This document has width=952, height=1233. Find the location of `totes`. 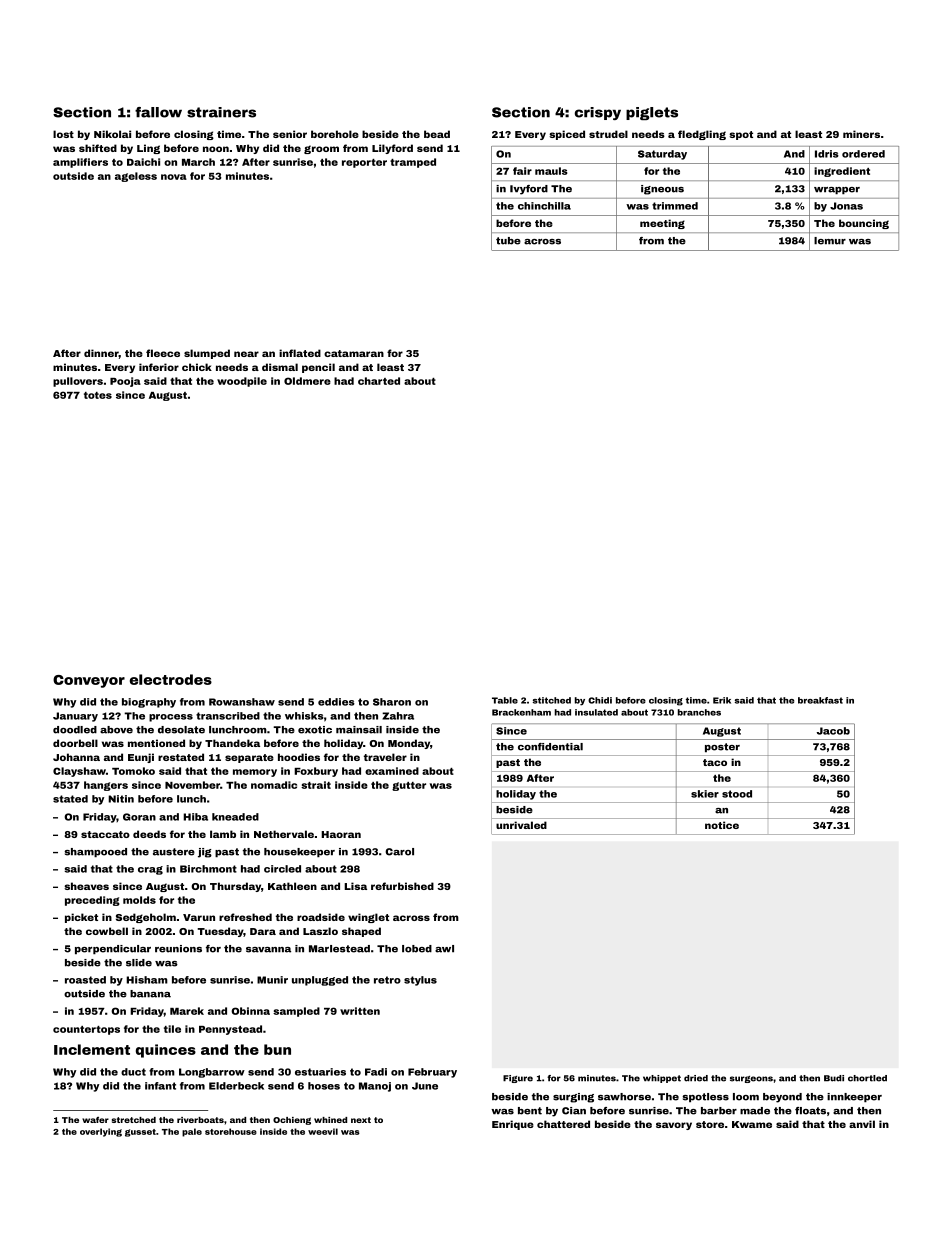

totes is located at coordinates (98, 395).
